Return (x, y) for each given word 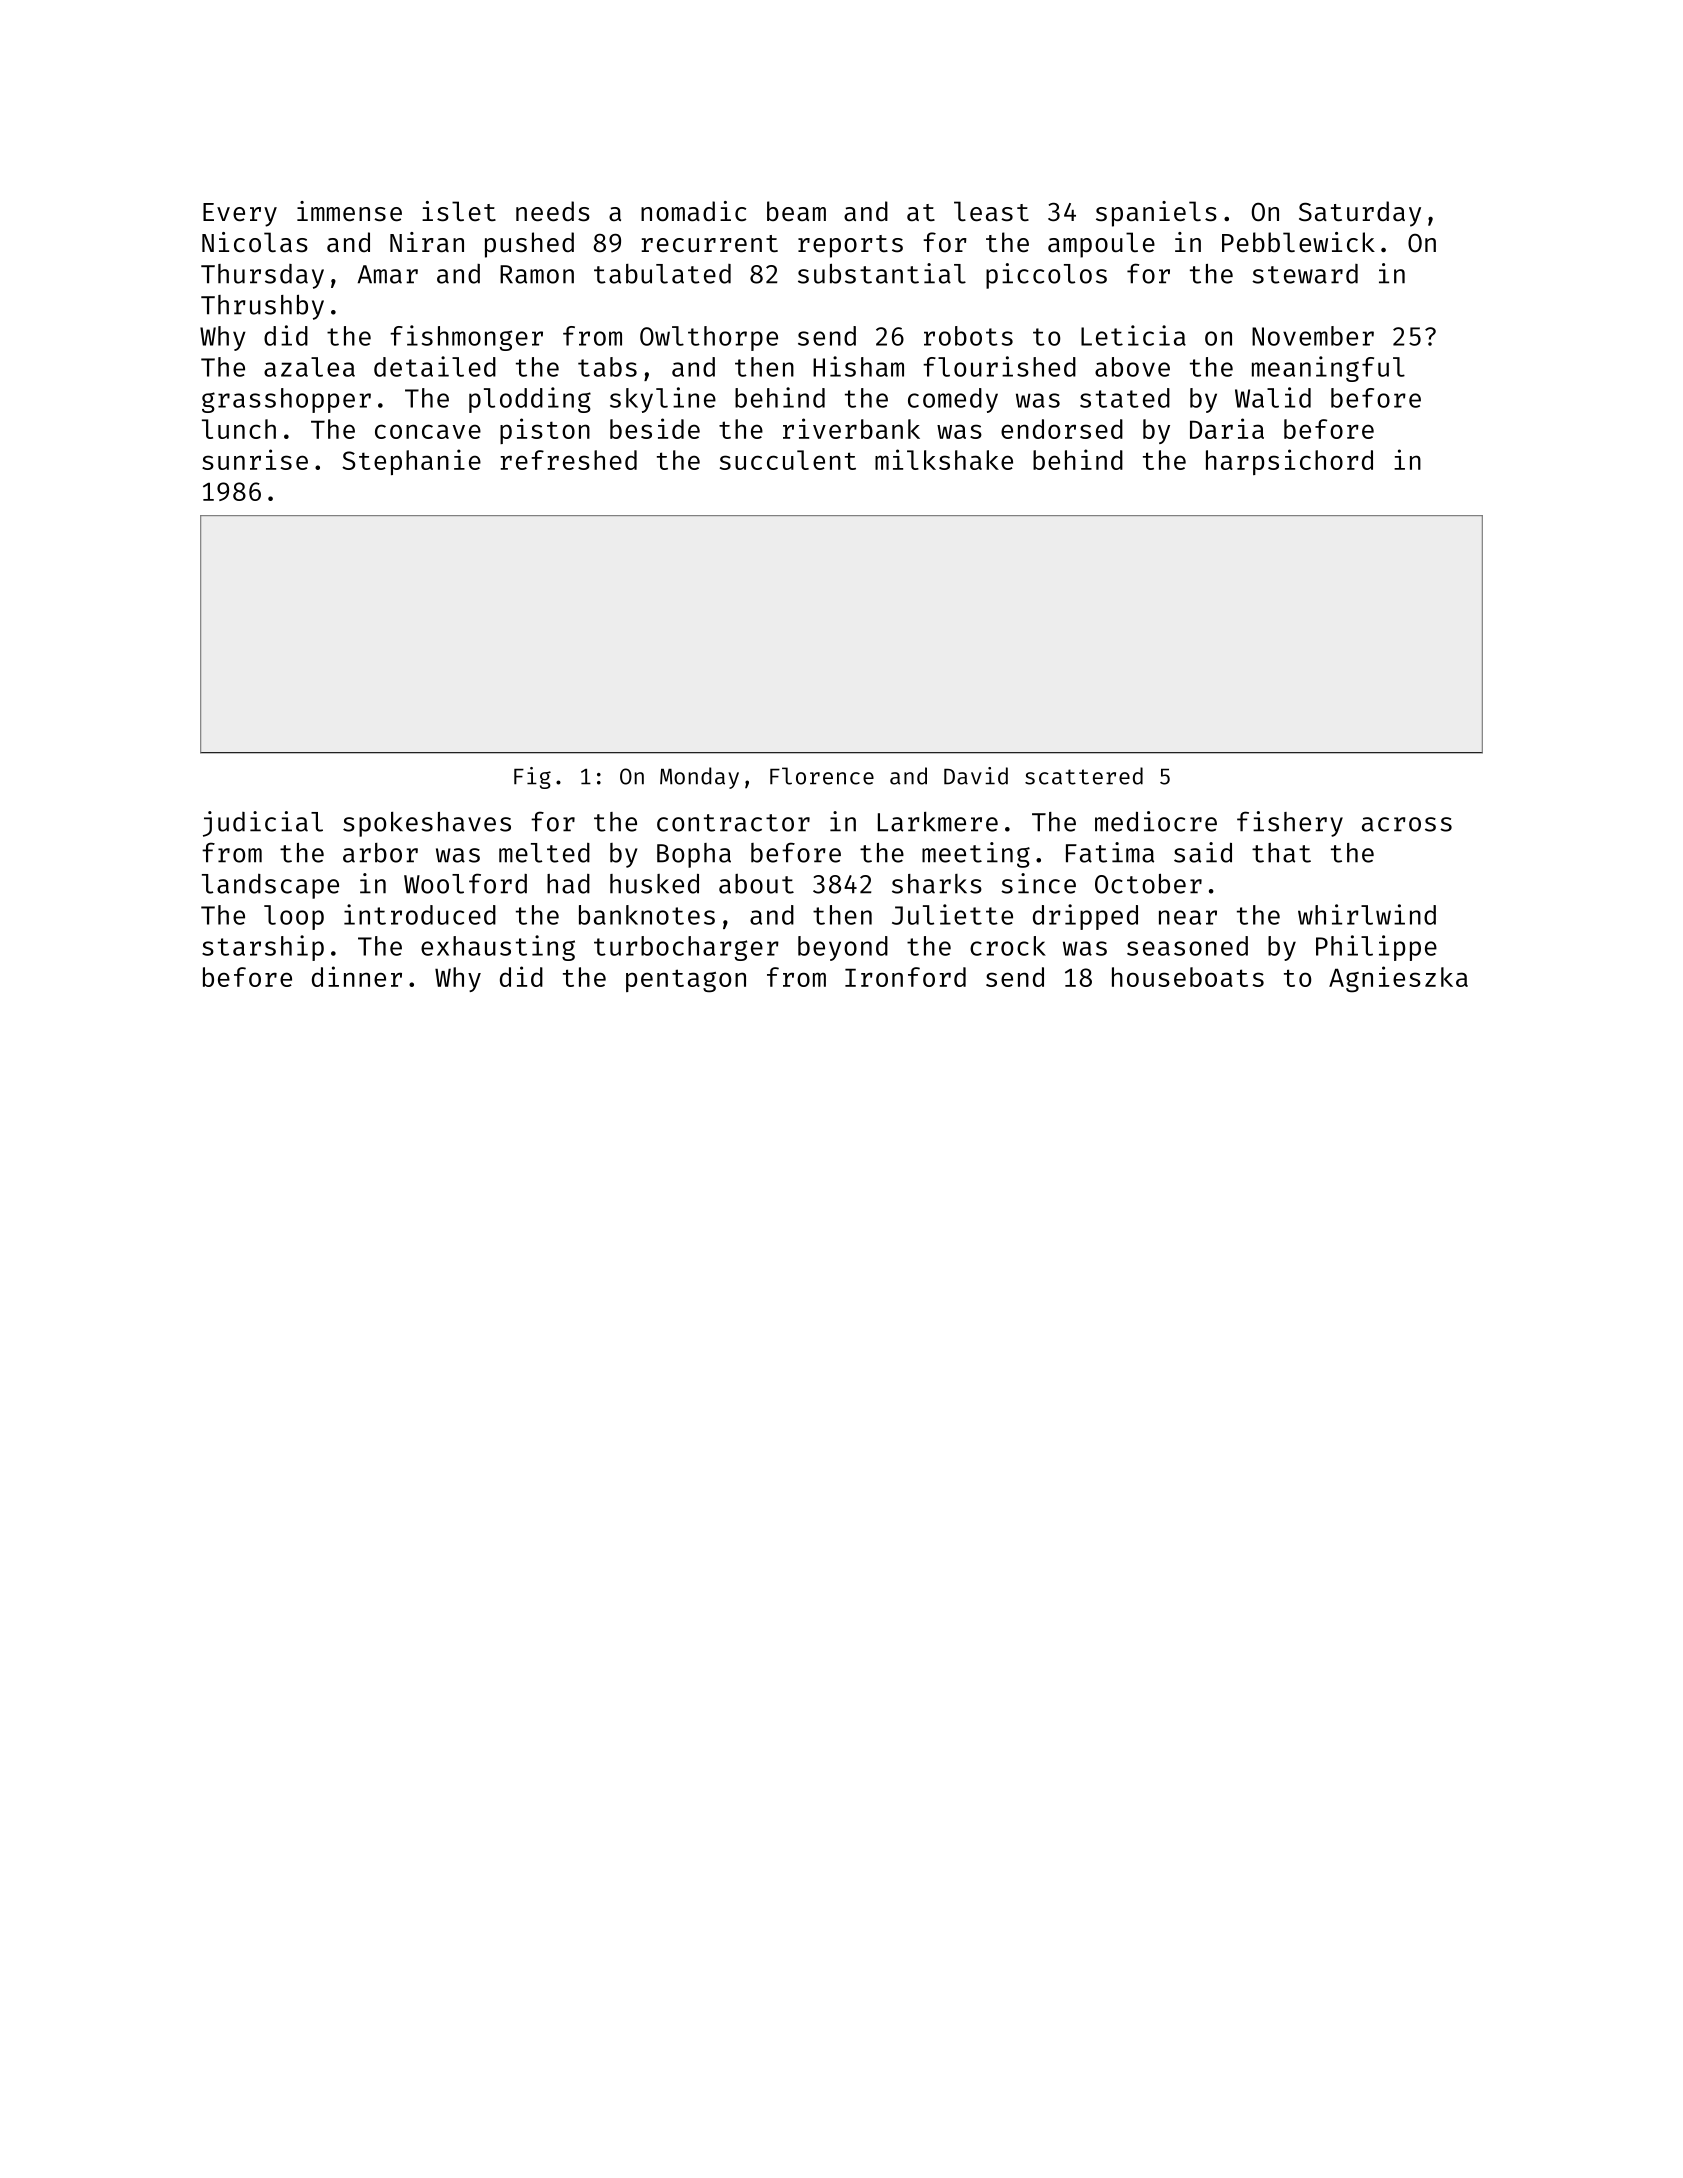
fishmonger (466, 338)
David (976, 776)
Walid (1273, 397)
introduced (420, 914)
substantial (882, 273)
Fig (532, 778)
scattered (1084, 776)
